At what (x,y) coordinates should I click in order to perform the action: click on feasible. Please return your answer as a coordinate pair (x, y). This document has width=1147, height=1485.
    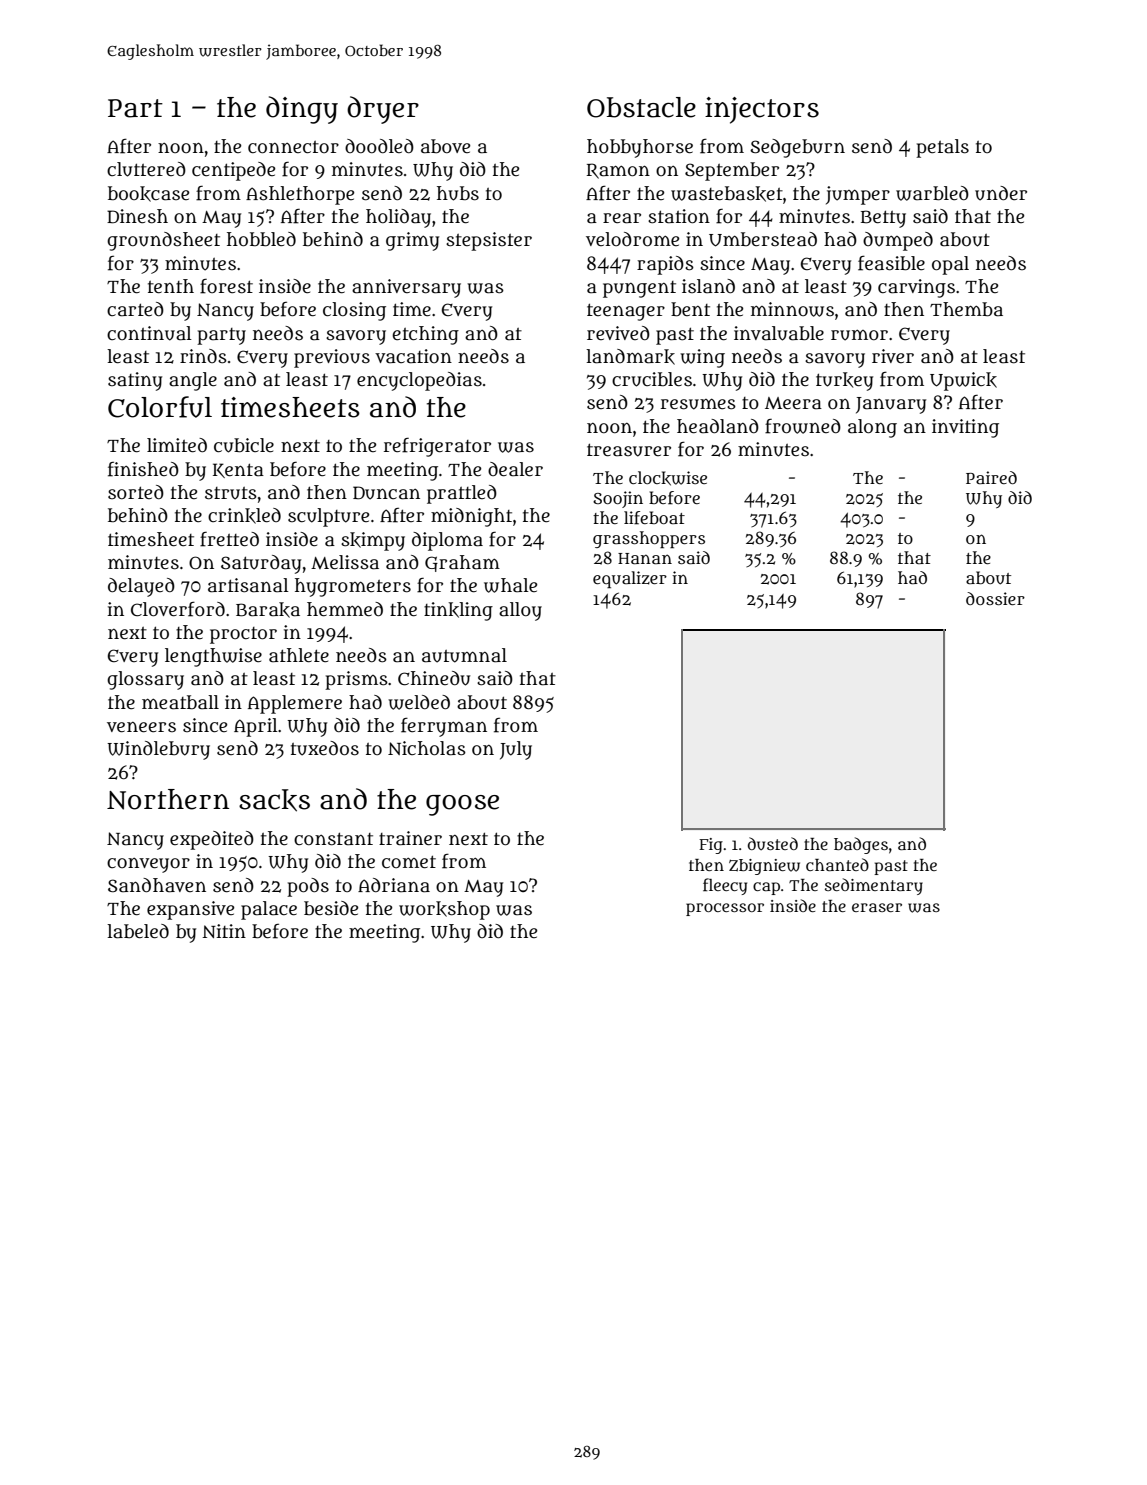
    Looking at the image, I should click on (891, 263).
